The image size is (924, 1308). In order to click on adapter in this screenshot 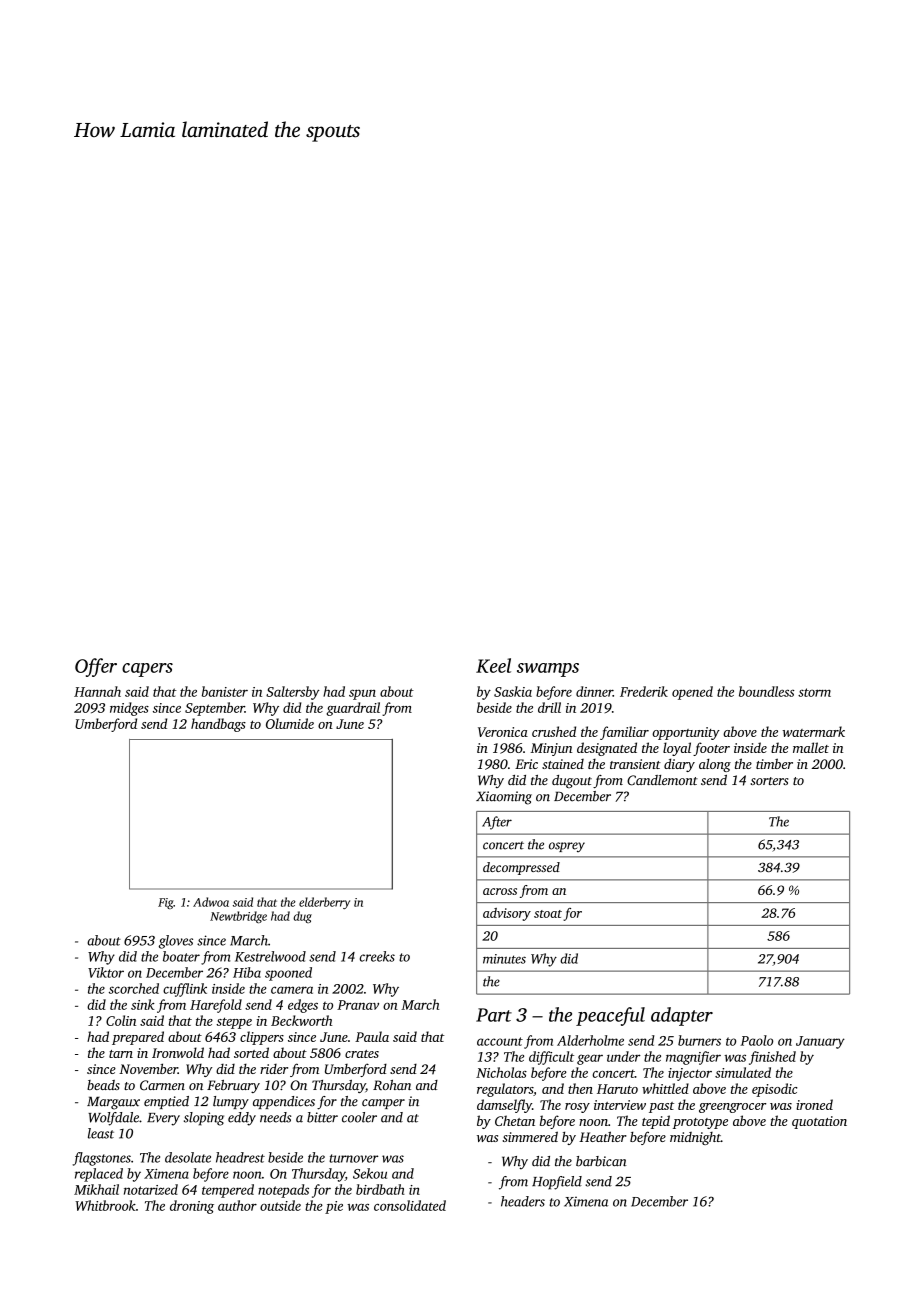, I will do `click(682, 1016)`.
